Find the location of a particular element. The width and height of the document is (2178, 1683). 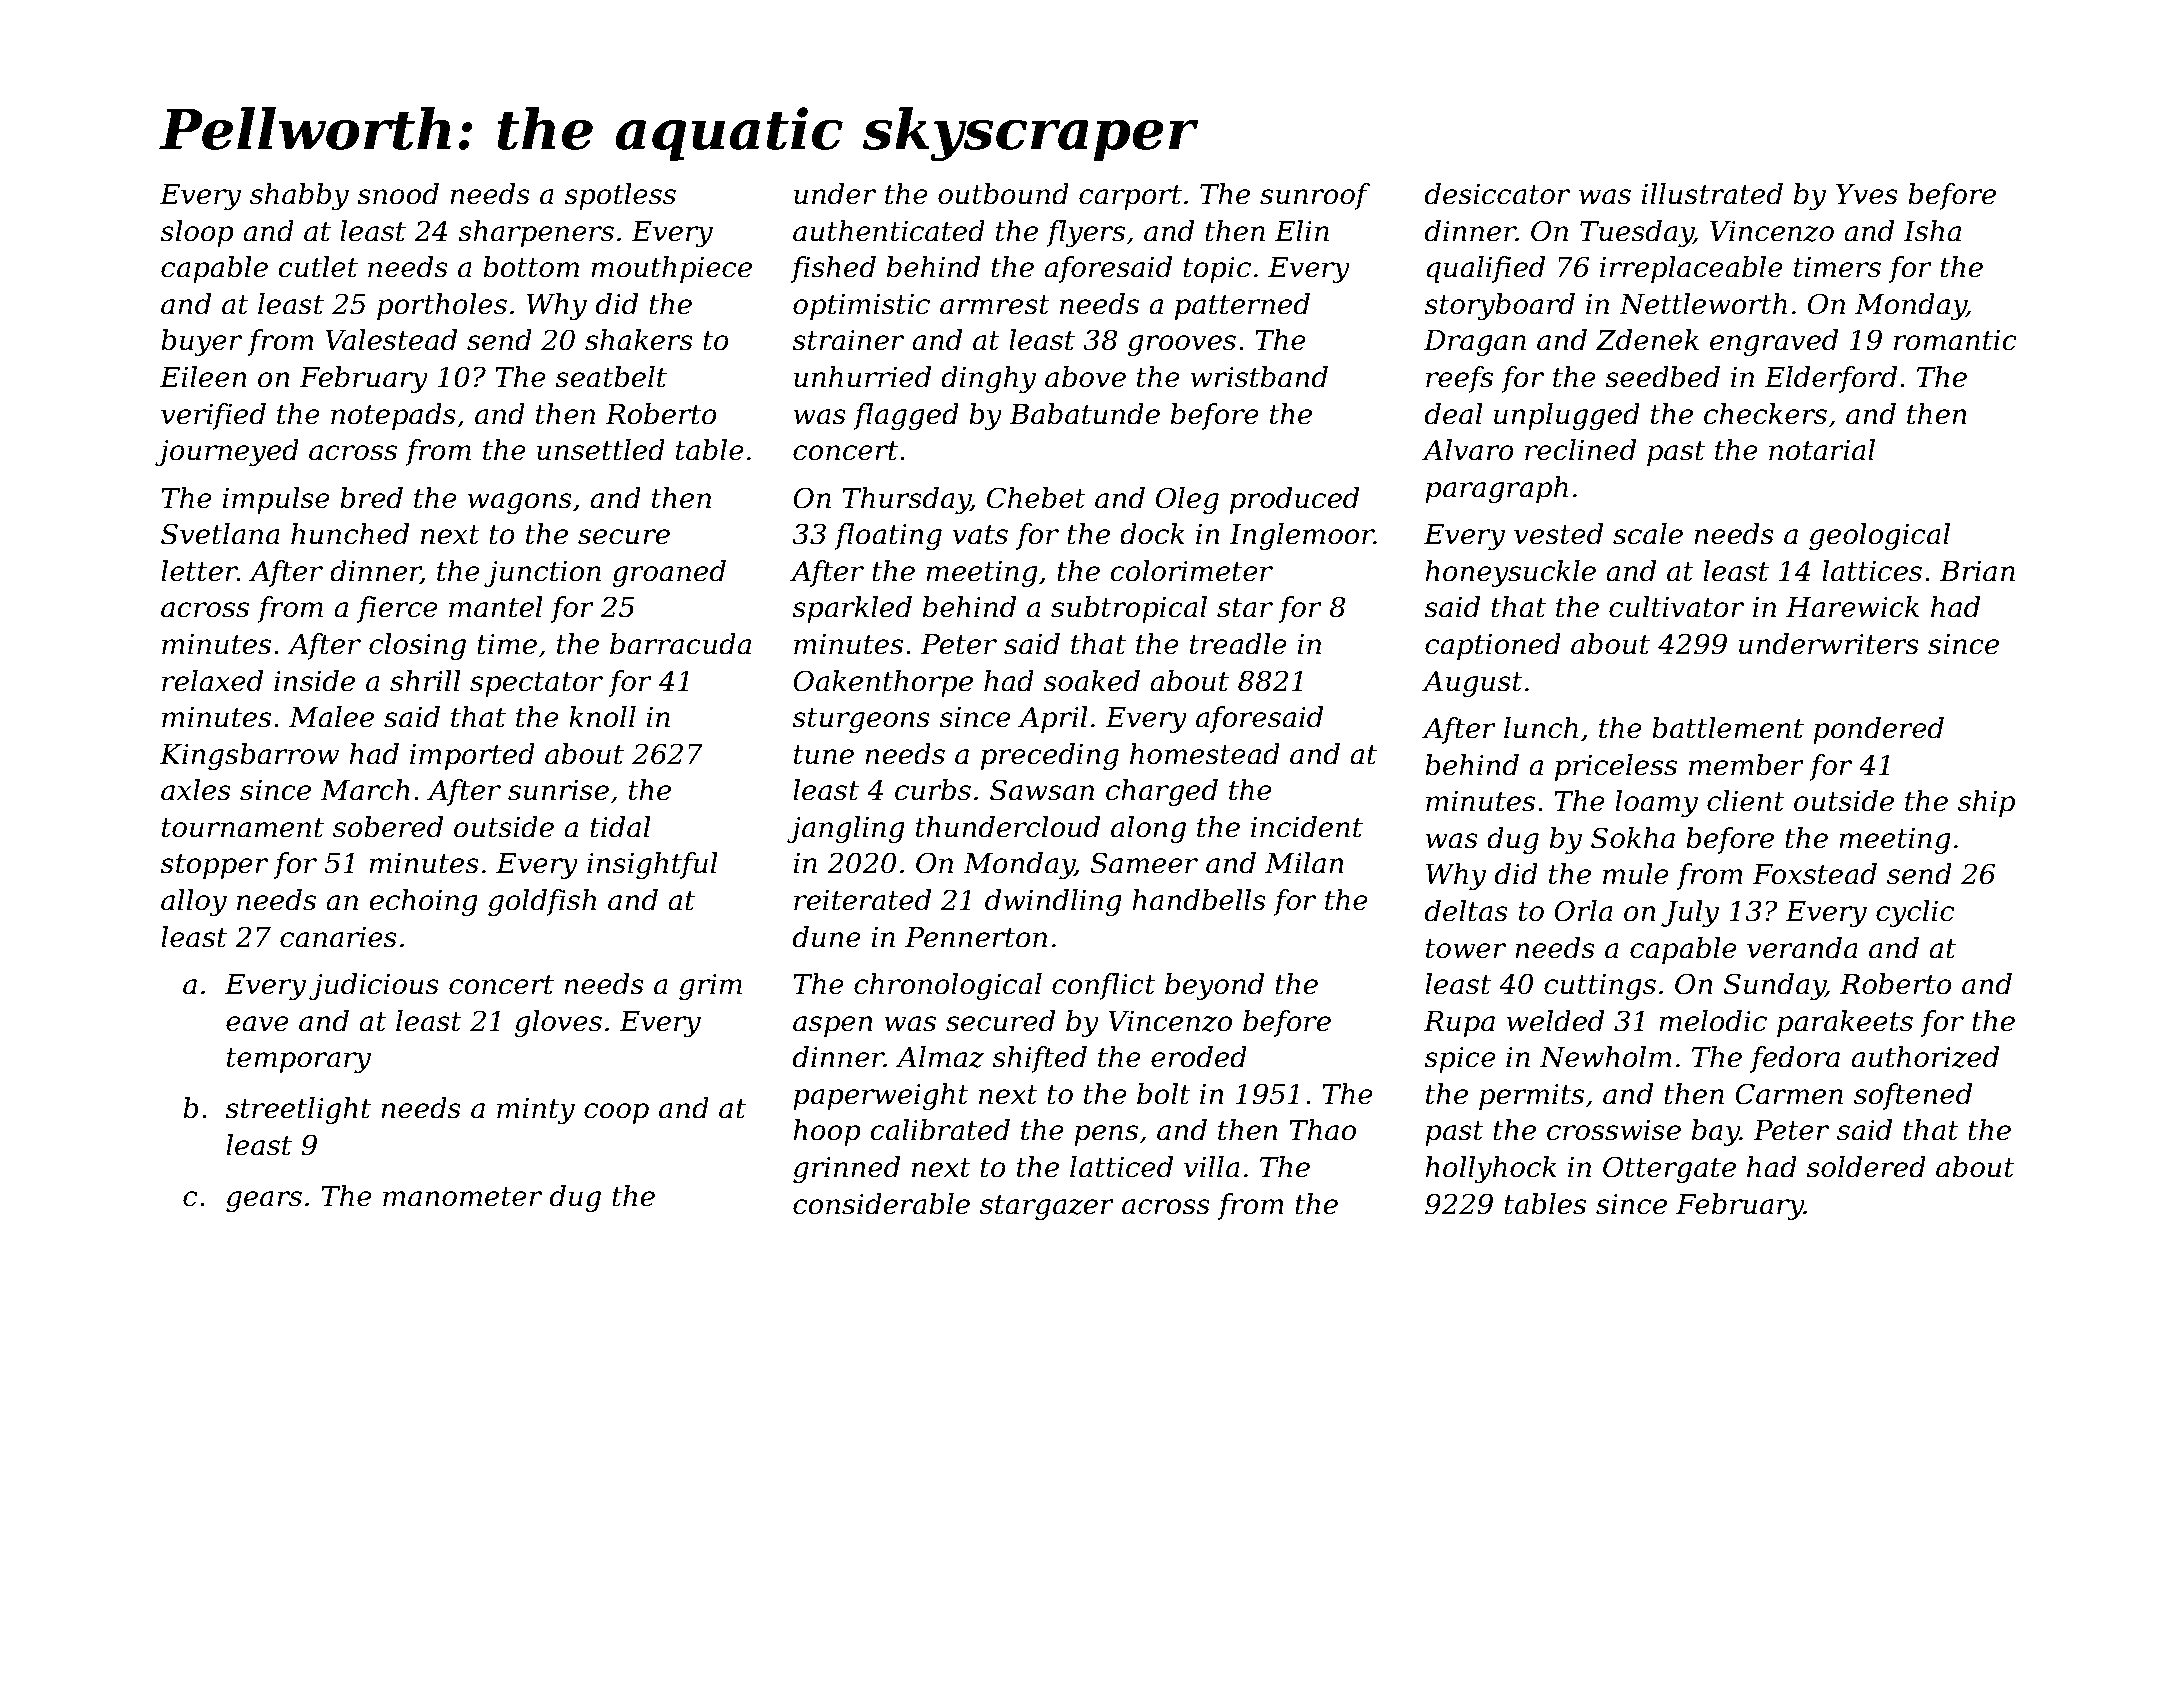

manometer is located at coordinates (462, 1197).
